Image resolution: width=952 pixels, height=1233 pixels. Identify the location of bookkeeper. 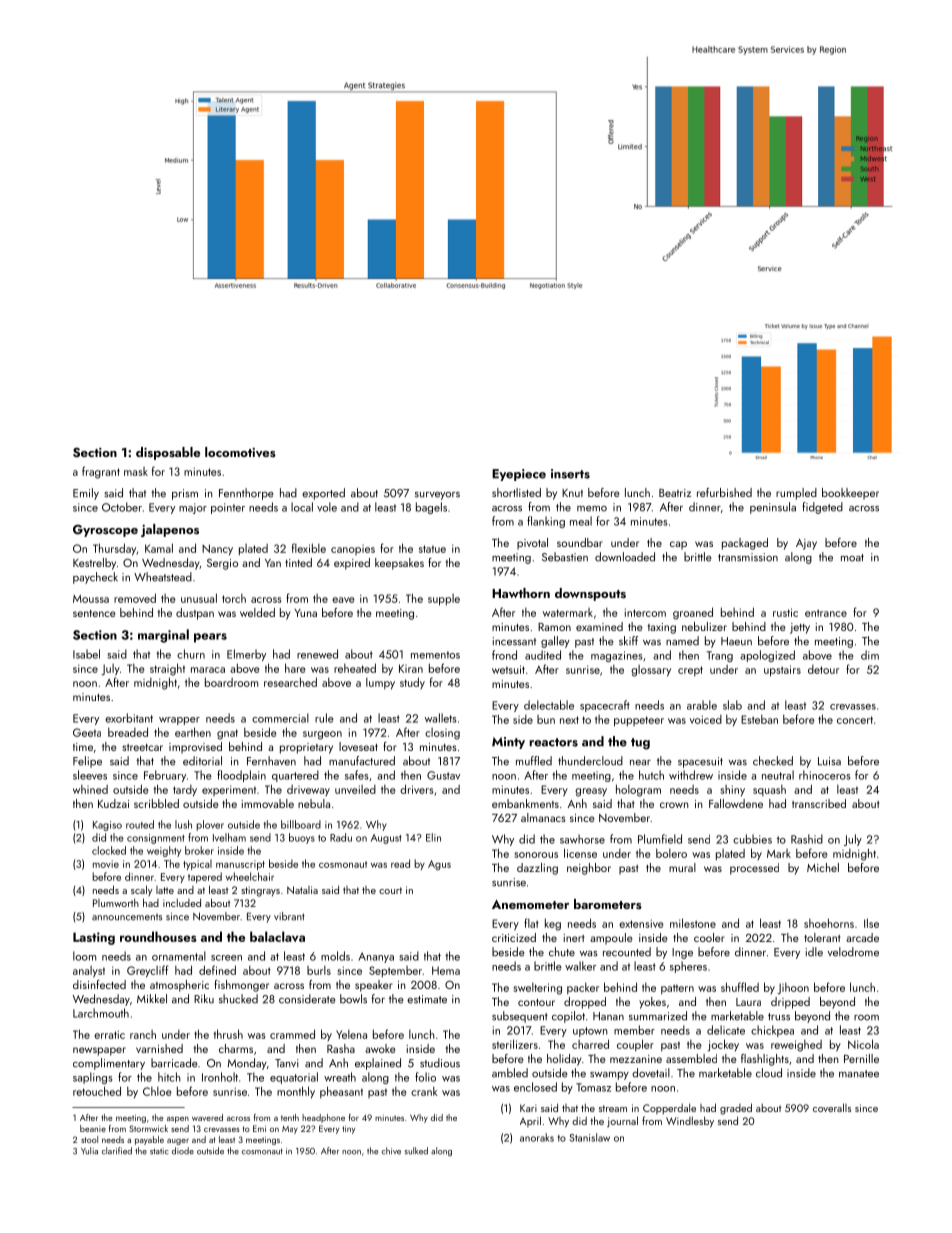
(850, 494).
